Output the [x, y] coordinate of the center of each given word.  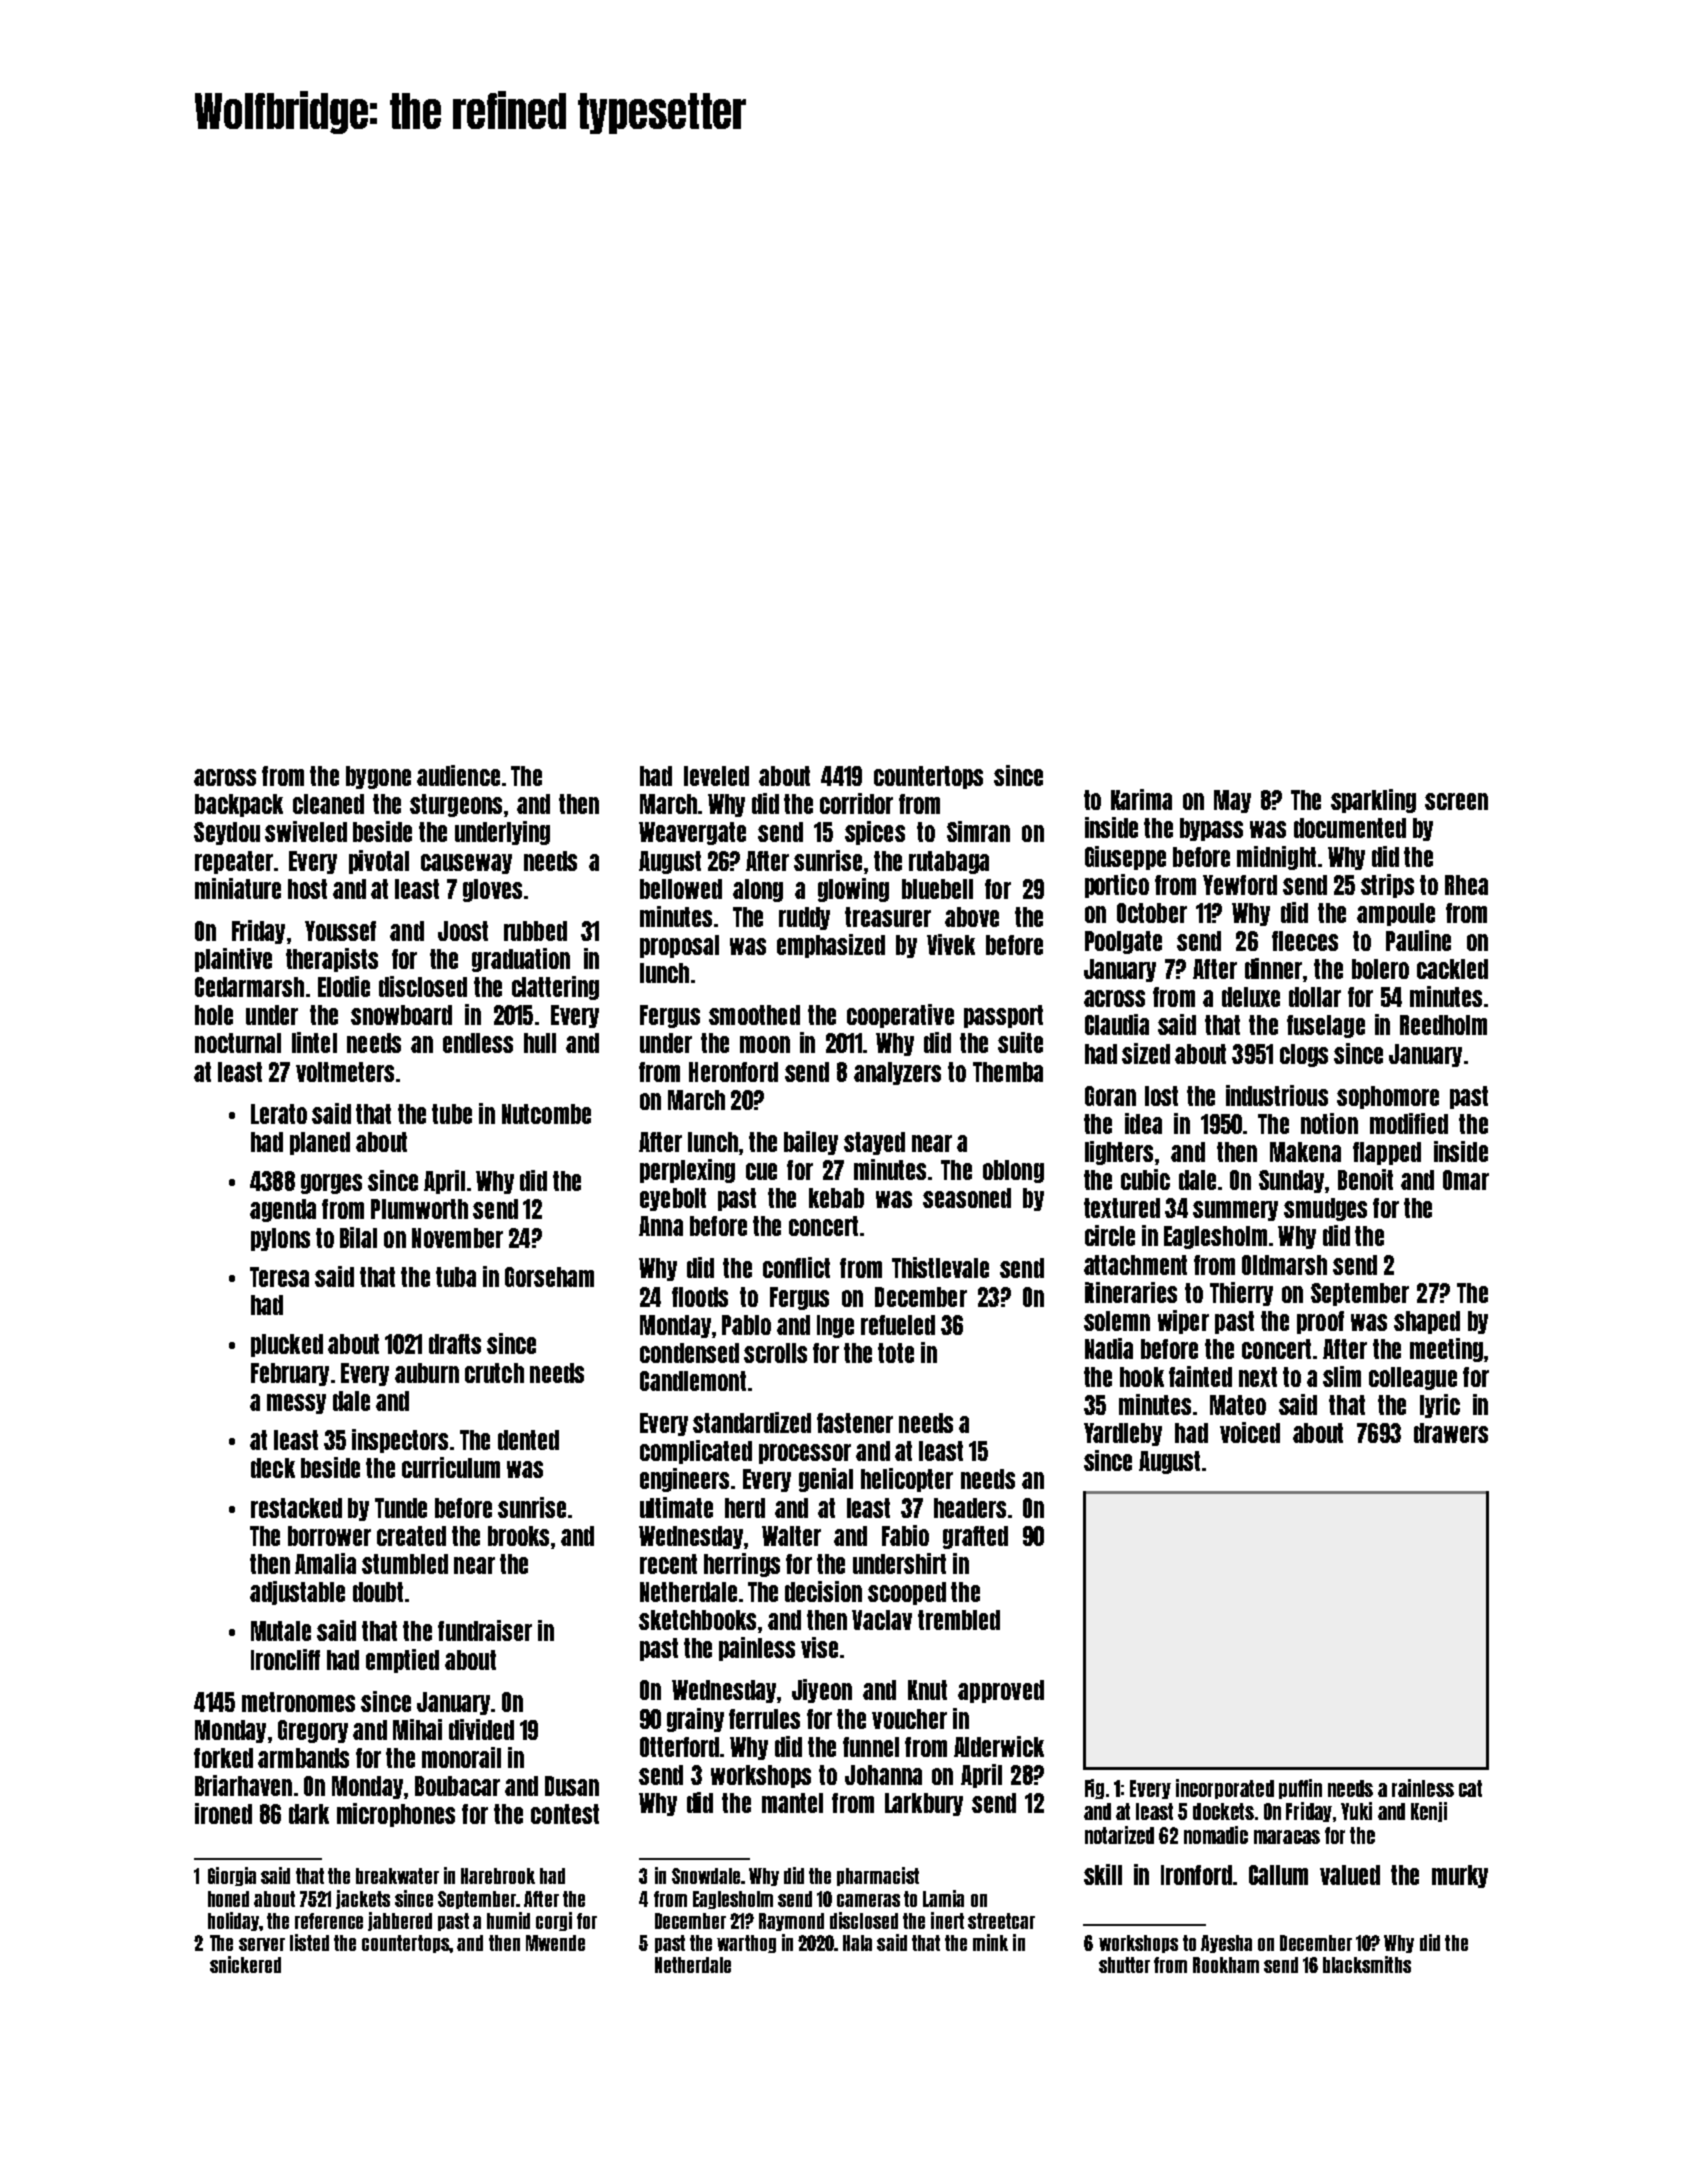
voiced [1250, 1432]
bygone [378, 777]
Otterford [679, 1747]
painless [757, 1649]
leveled [716, 776]
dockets [1223, 1811]
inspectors [400, 1441]
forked [223, 1758]
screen [1456, 801]
